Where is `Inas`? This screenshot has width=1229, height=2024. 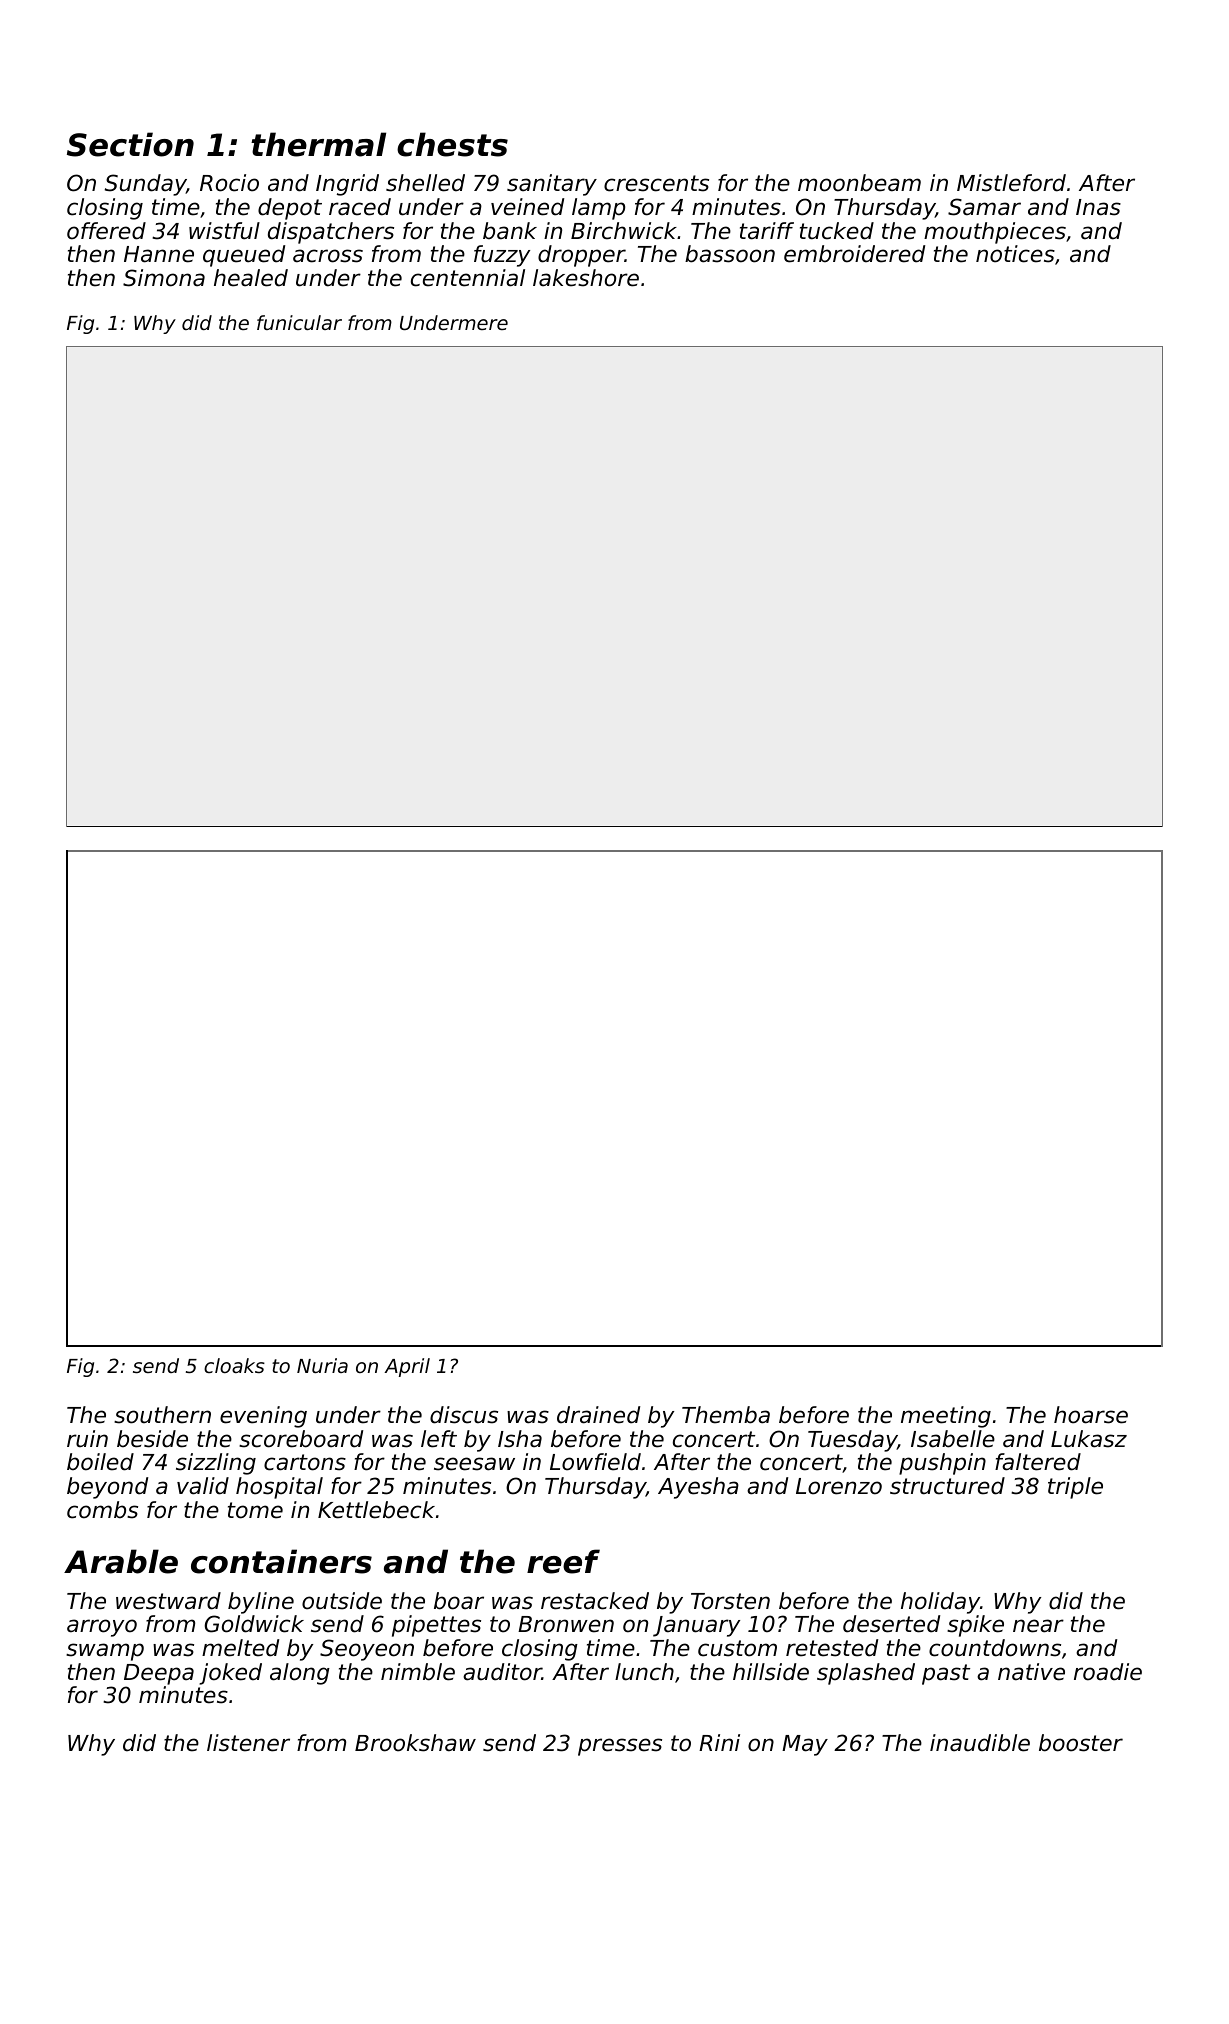 Inas is located at coordinates (1098, 207).
